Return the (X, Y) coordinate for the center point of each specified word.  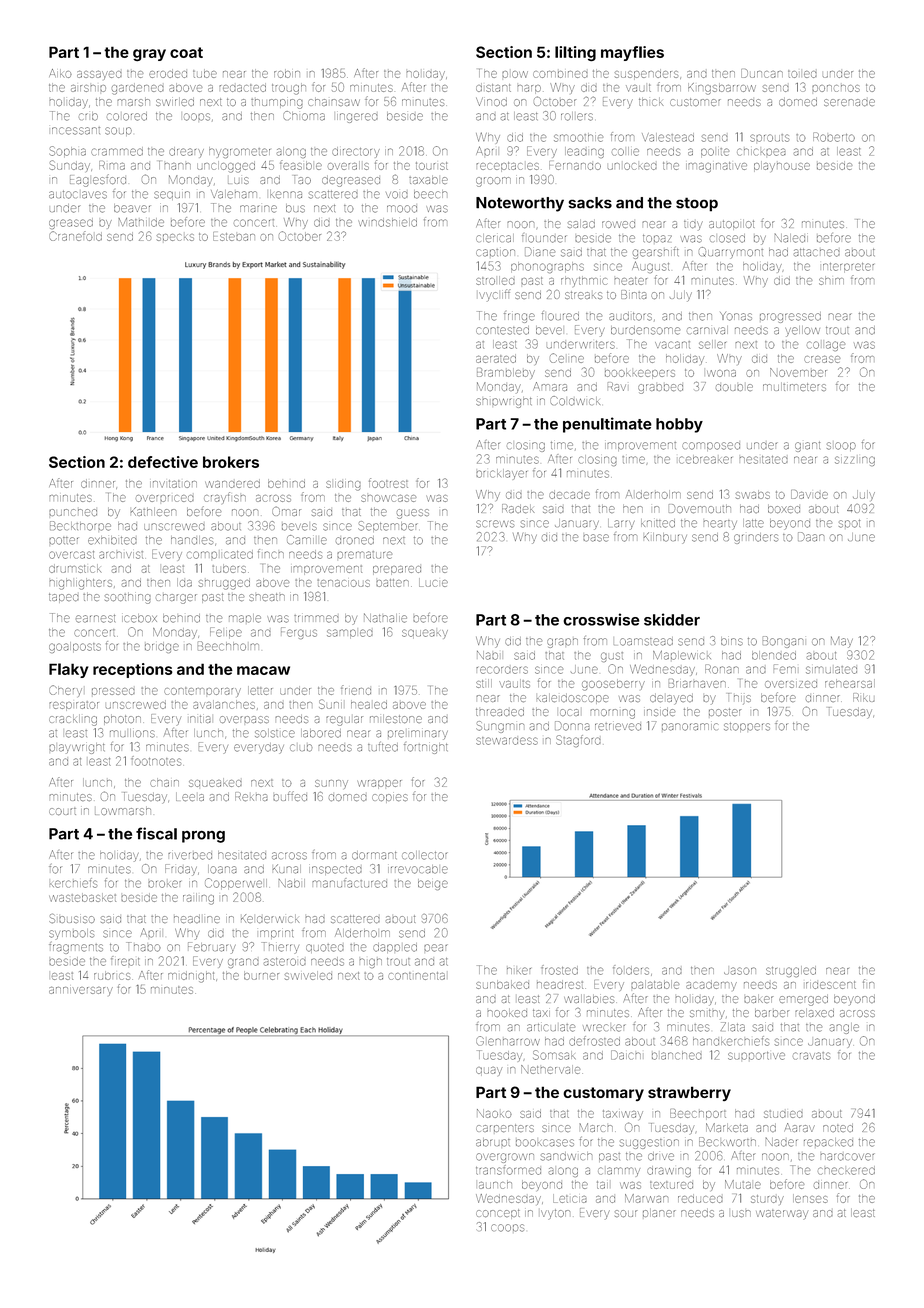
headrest (560, 984)
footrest (388, 483)
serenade (849, 102)
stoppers (747, 727)
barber (772, 1013)
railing (198, 899)
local (569, 712)
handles (192, 540)
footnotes (156, 761)
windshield (388, 222)
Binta (634, 294)
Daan (811, 537)
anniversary (81, 991)
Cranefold (76, 236)
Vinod (491, 101)
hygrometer (239, 152)
